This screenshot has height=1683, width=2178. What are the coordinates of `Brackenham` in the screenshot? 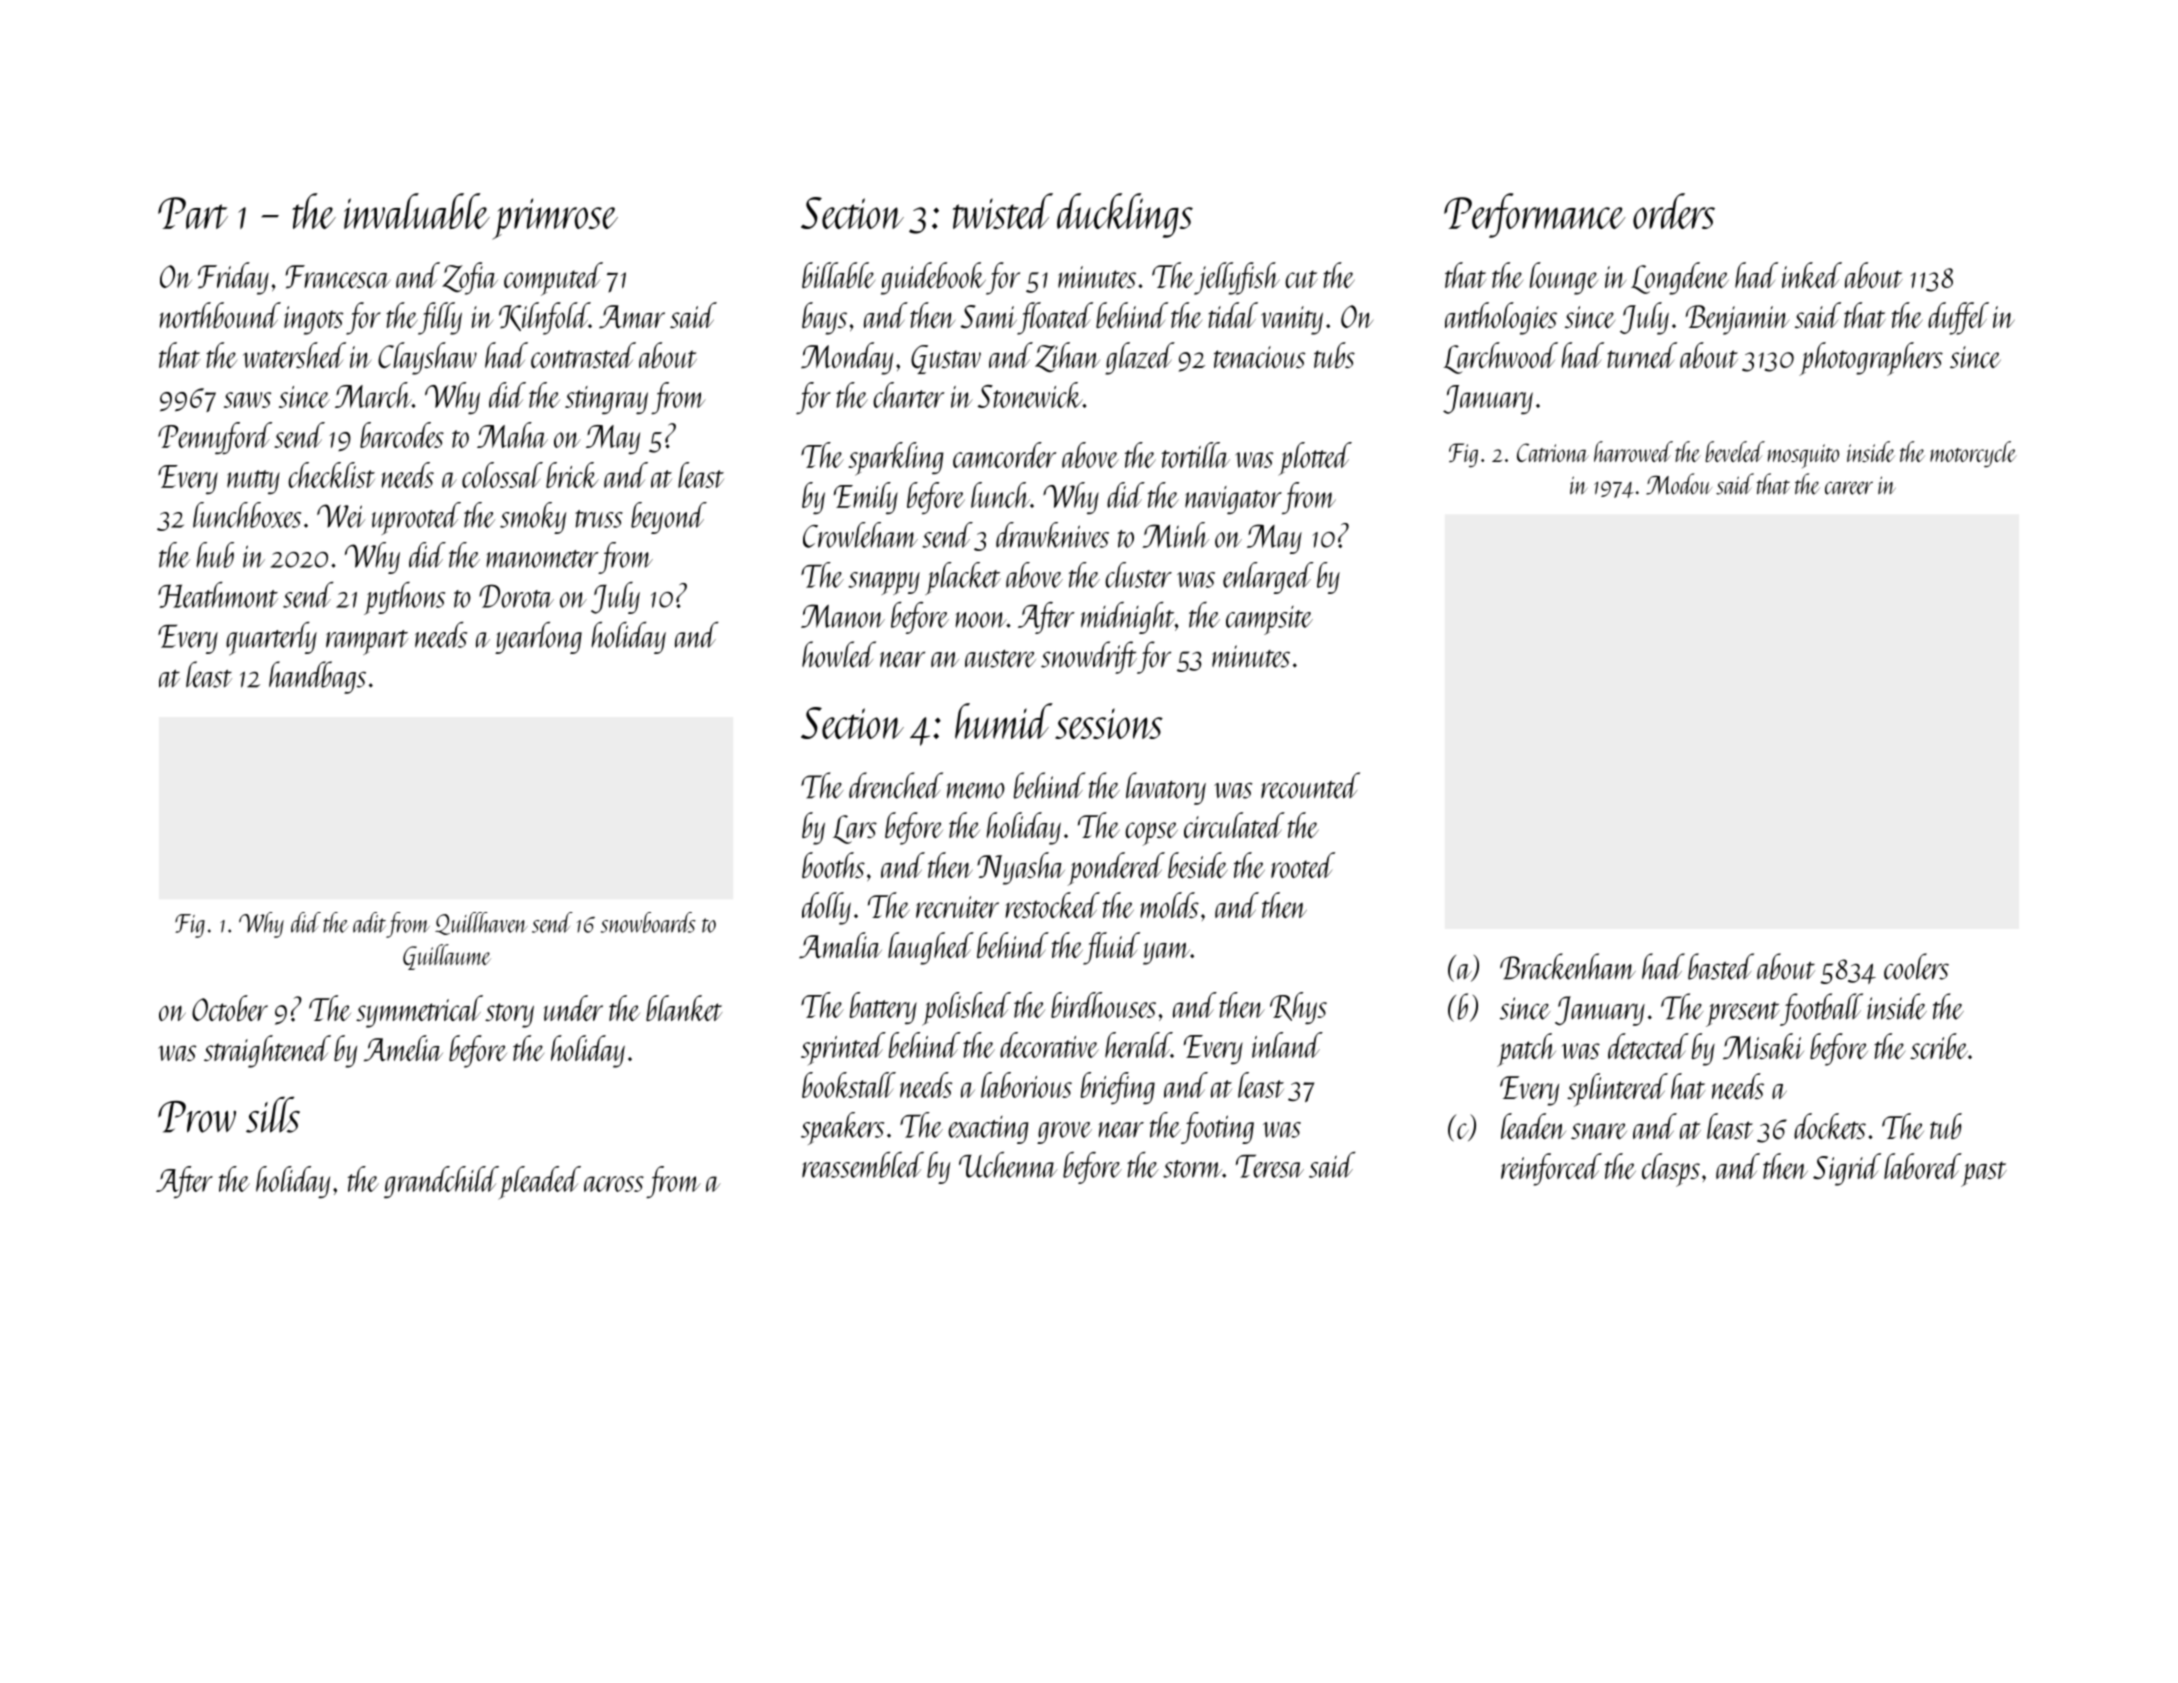 It's located at (1568, 966).
